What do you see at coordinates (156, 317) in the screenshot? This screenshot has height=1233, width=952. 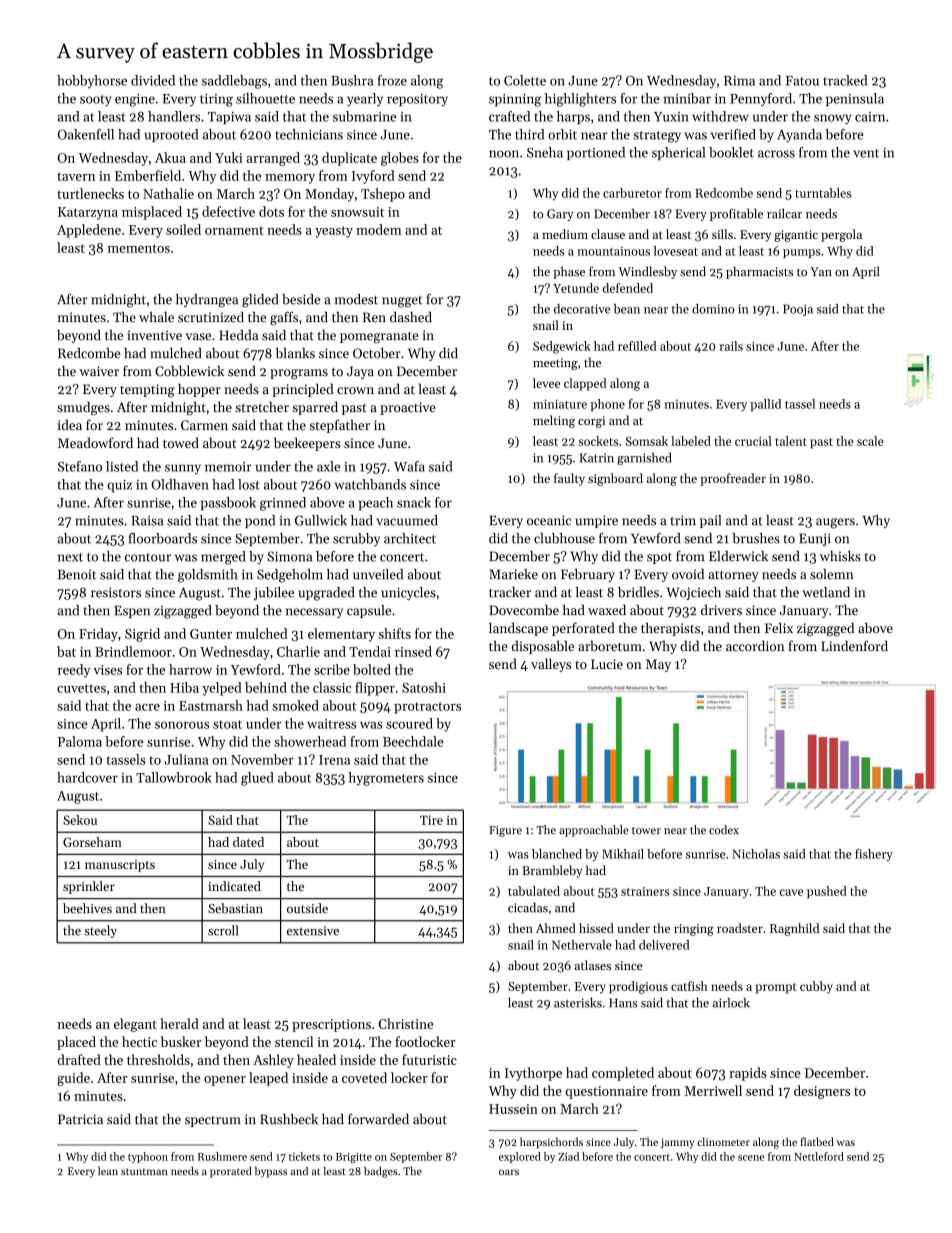 I see `whale` at bounding box center [156, 317].
